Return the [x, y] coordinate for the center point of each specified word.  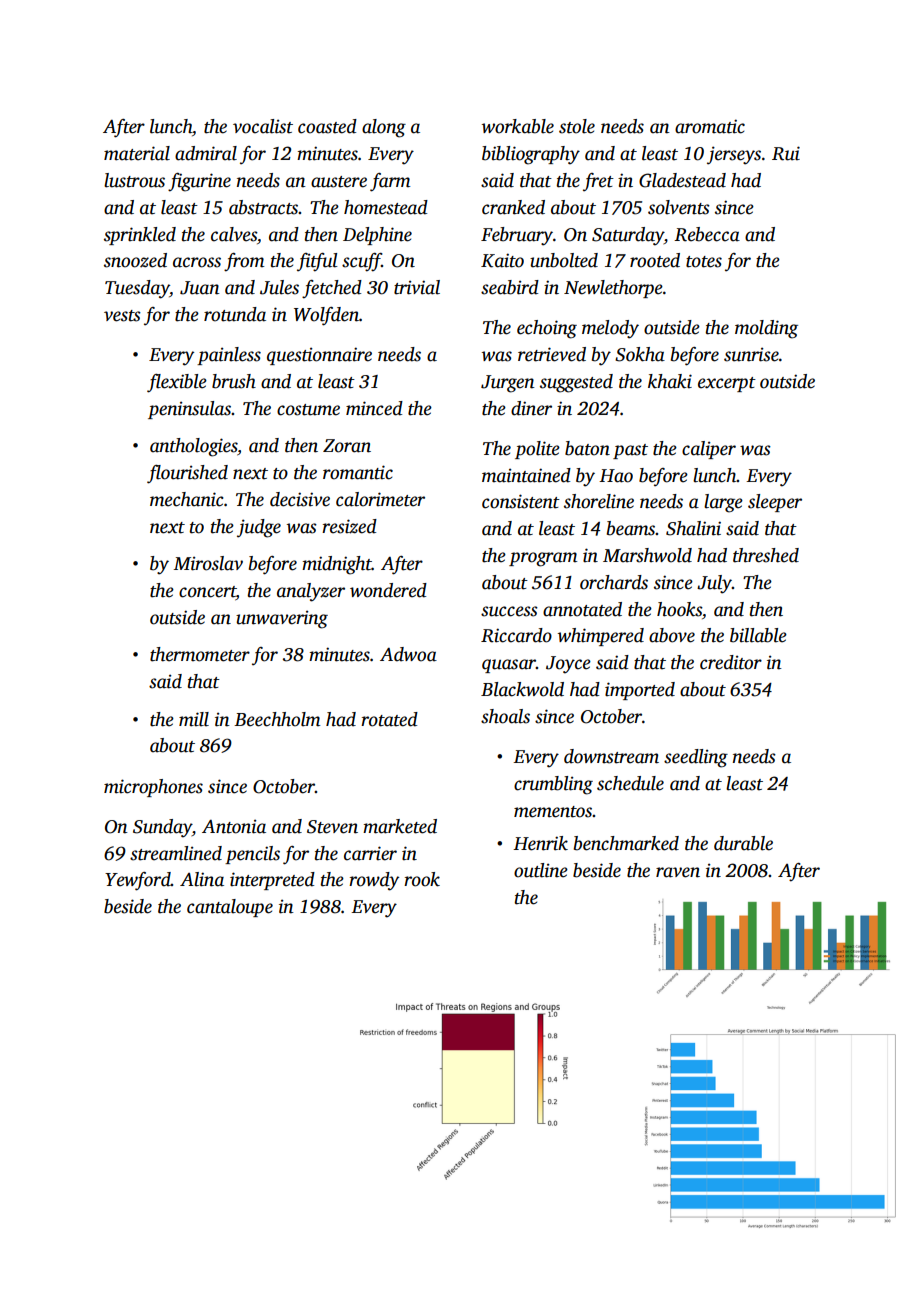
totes [704, 262]
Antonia [234, 826]
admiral [206, 153]
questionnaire [319, 356]
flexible [177, 383]
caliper [709, 450]
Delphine [377, 236]
